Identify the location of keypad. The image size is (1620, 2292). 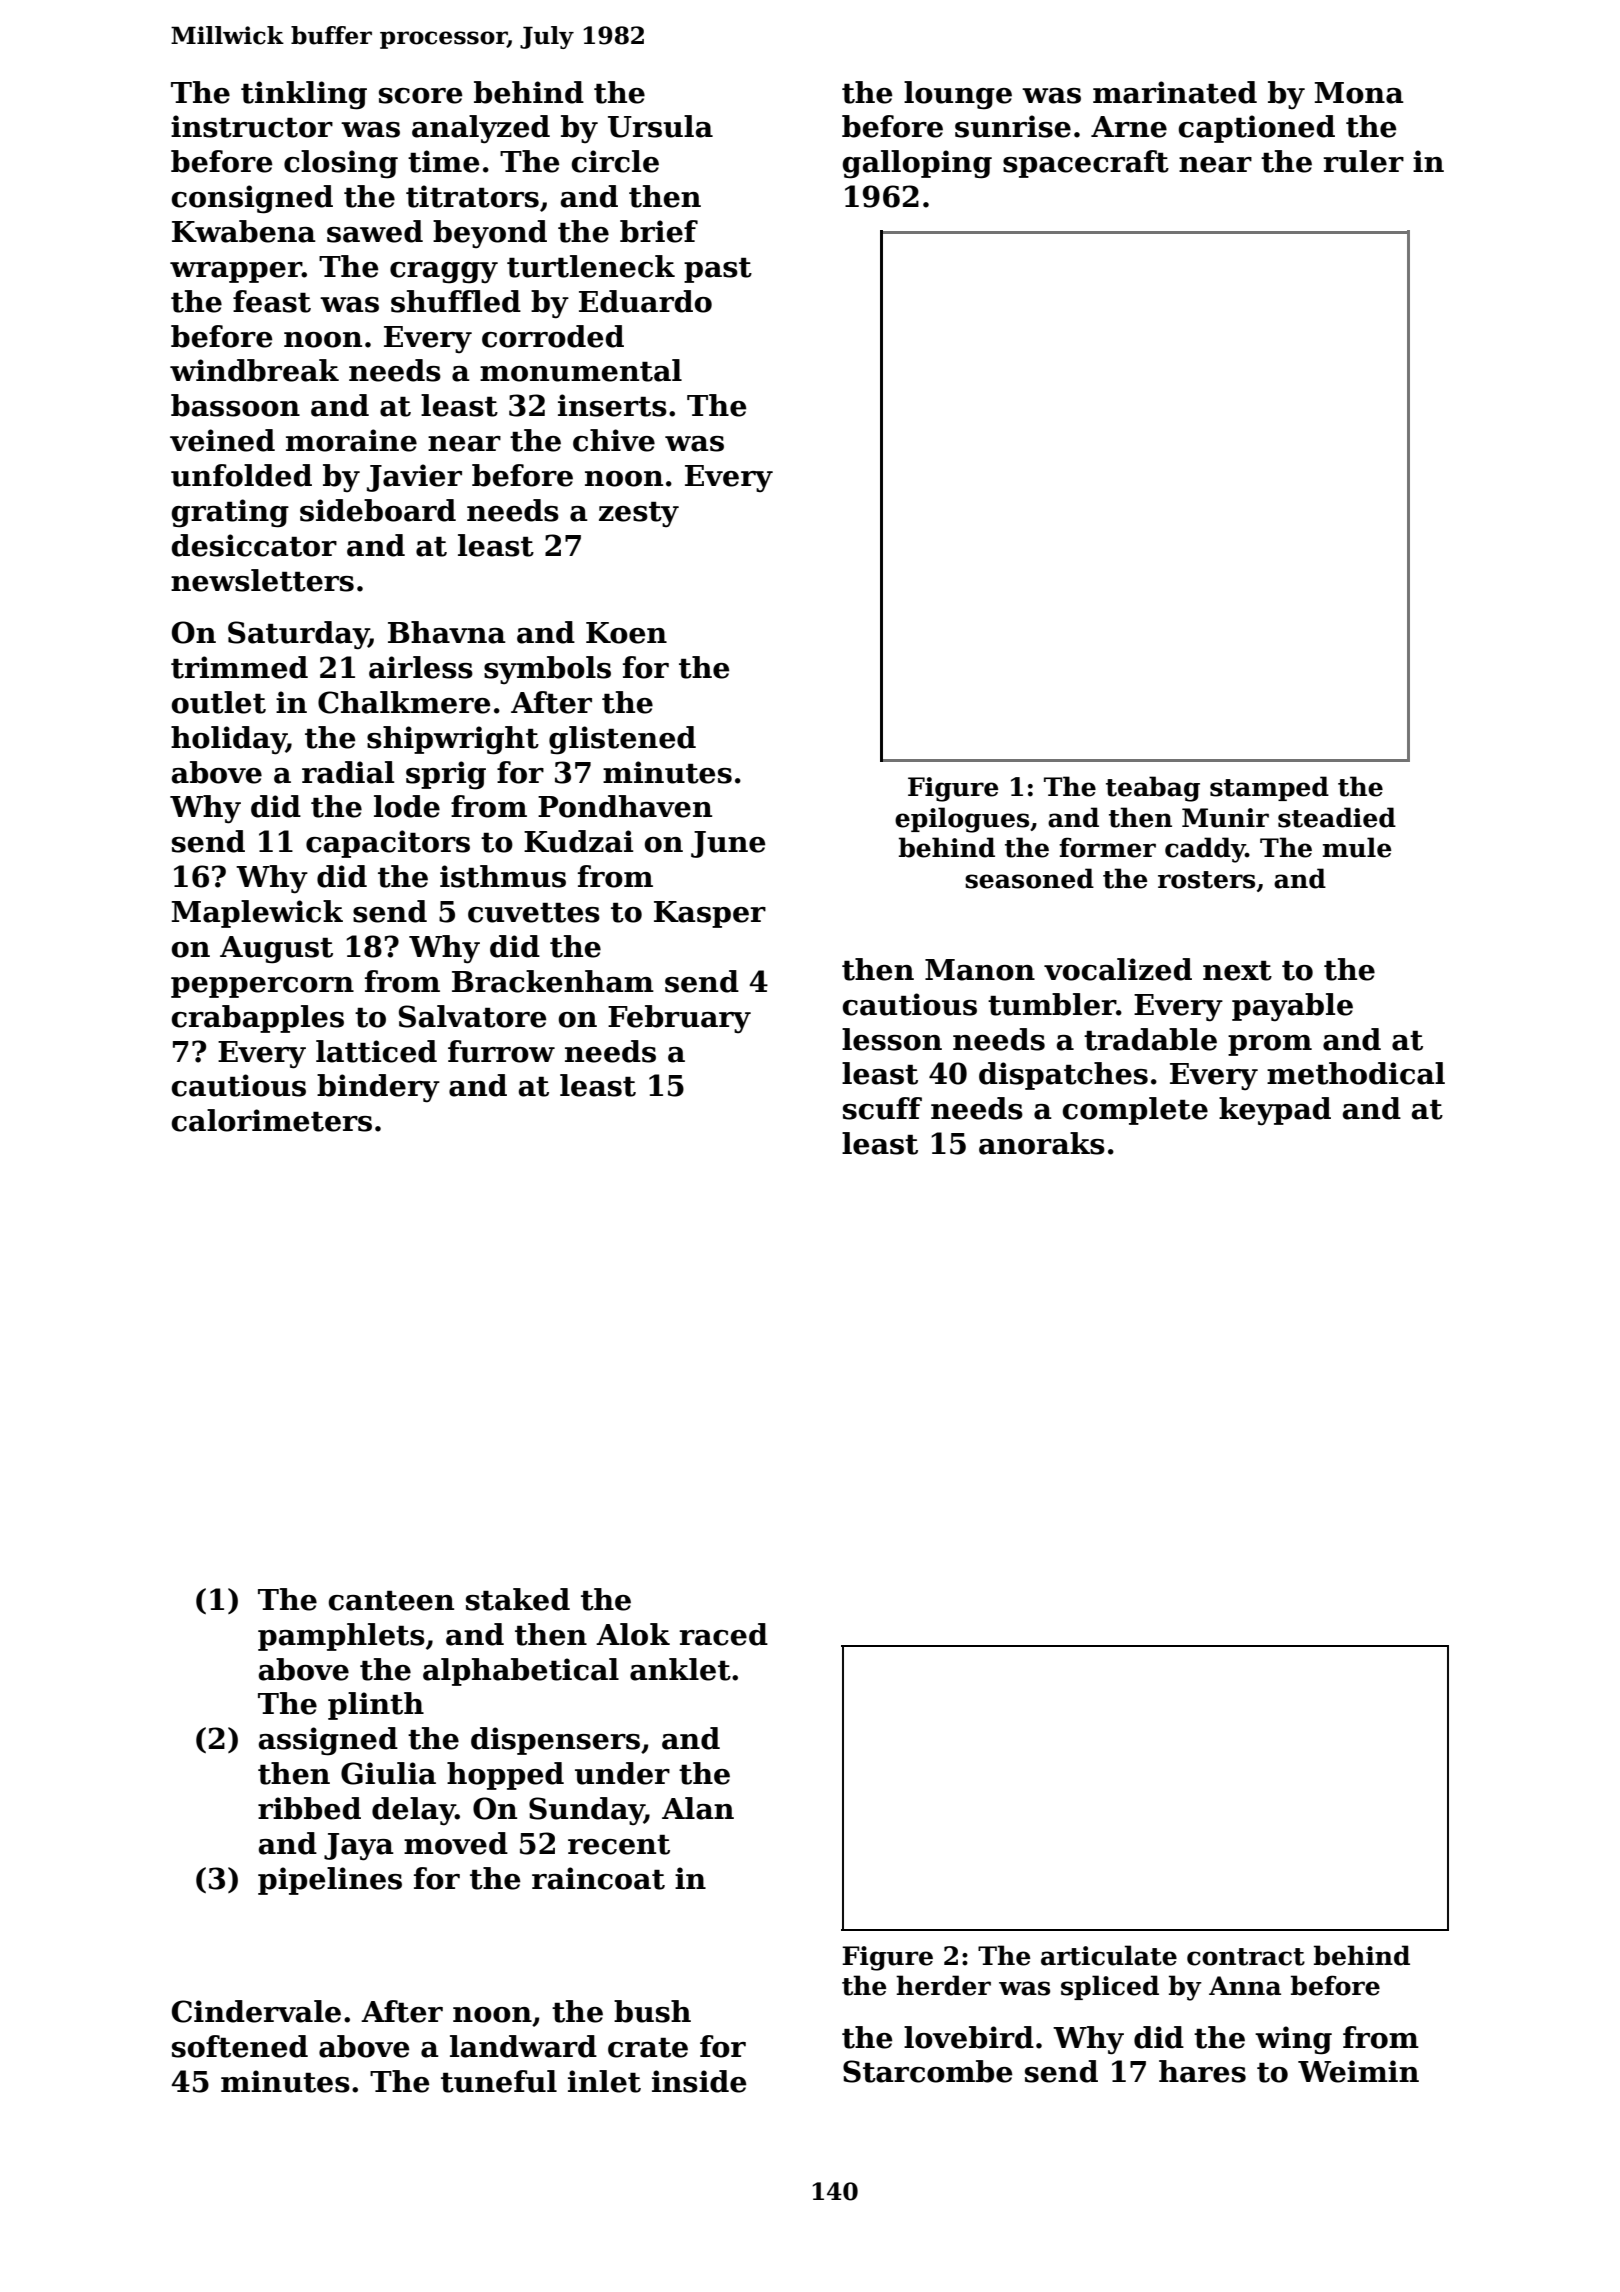
(1275, 1111).
